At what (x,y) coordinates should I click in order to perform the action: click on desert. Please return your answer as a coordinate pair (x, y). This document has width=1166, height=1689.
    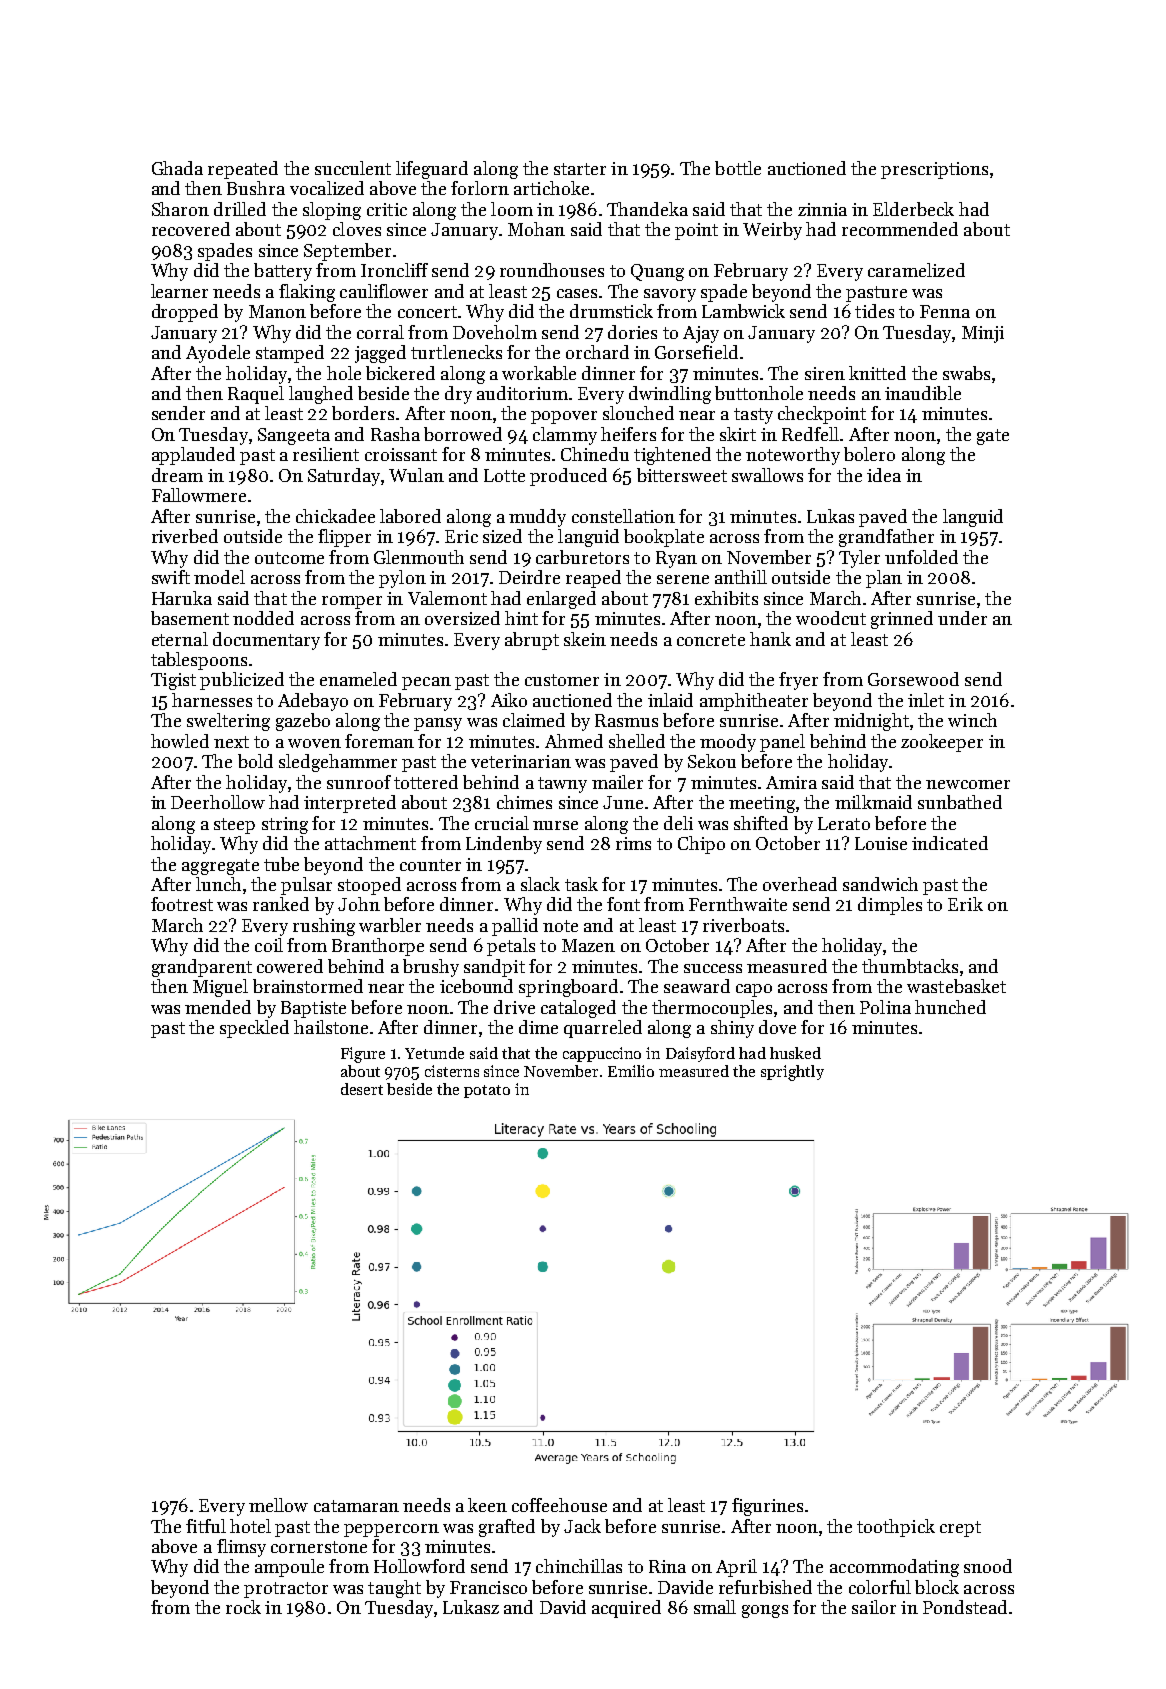
    Looking at the image, I should click on (362, 1089).
